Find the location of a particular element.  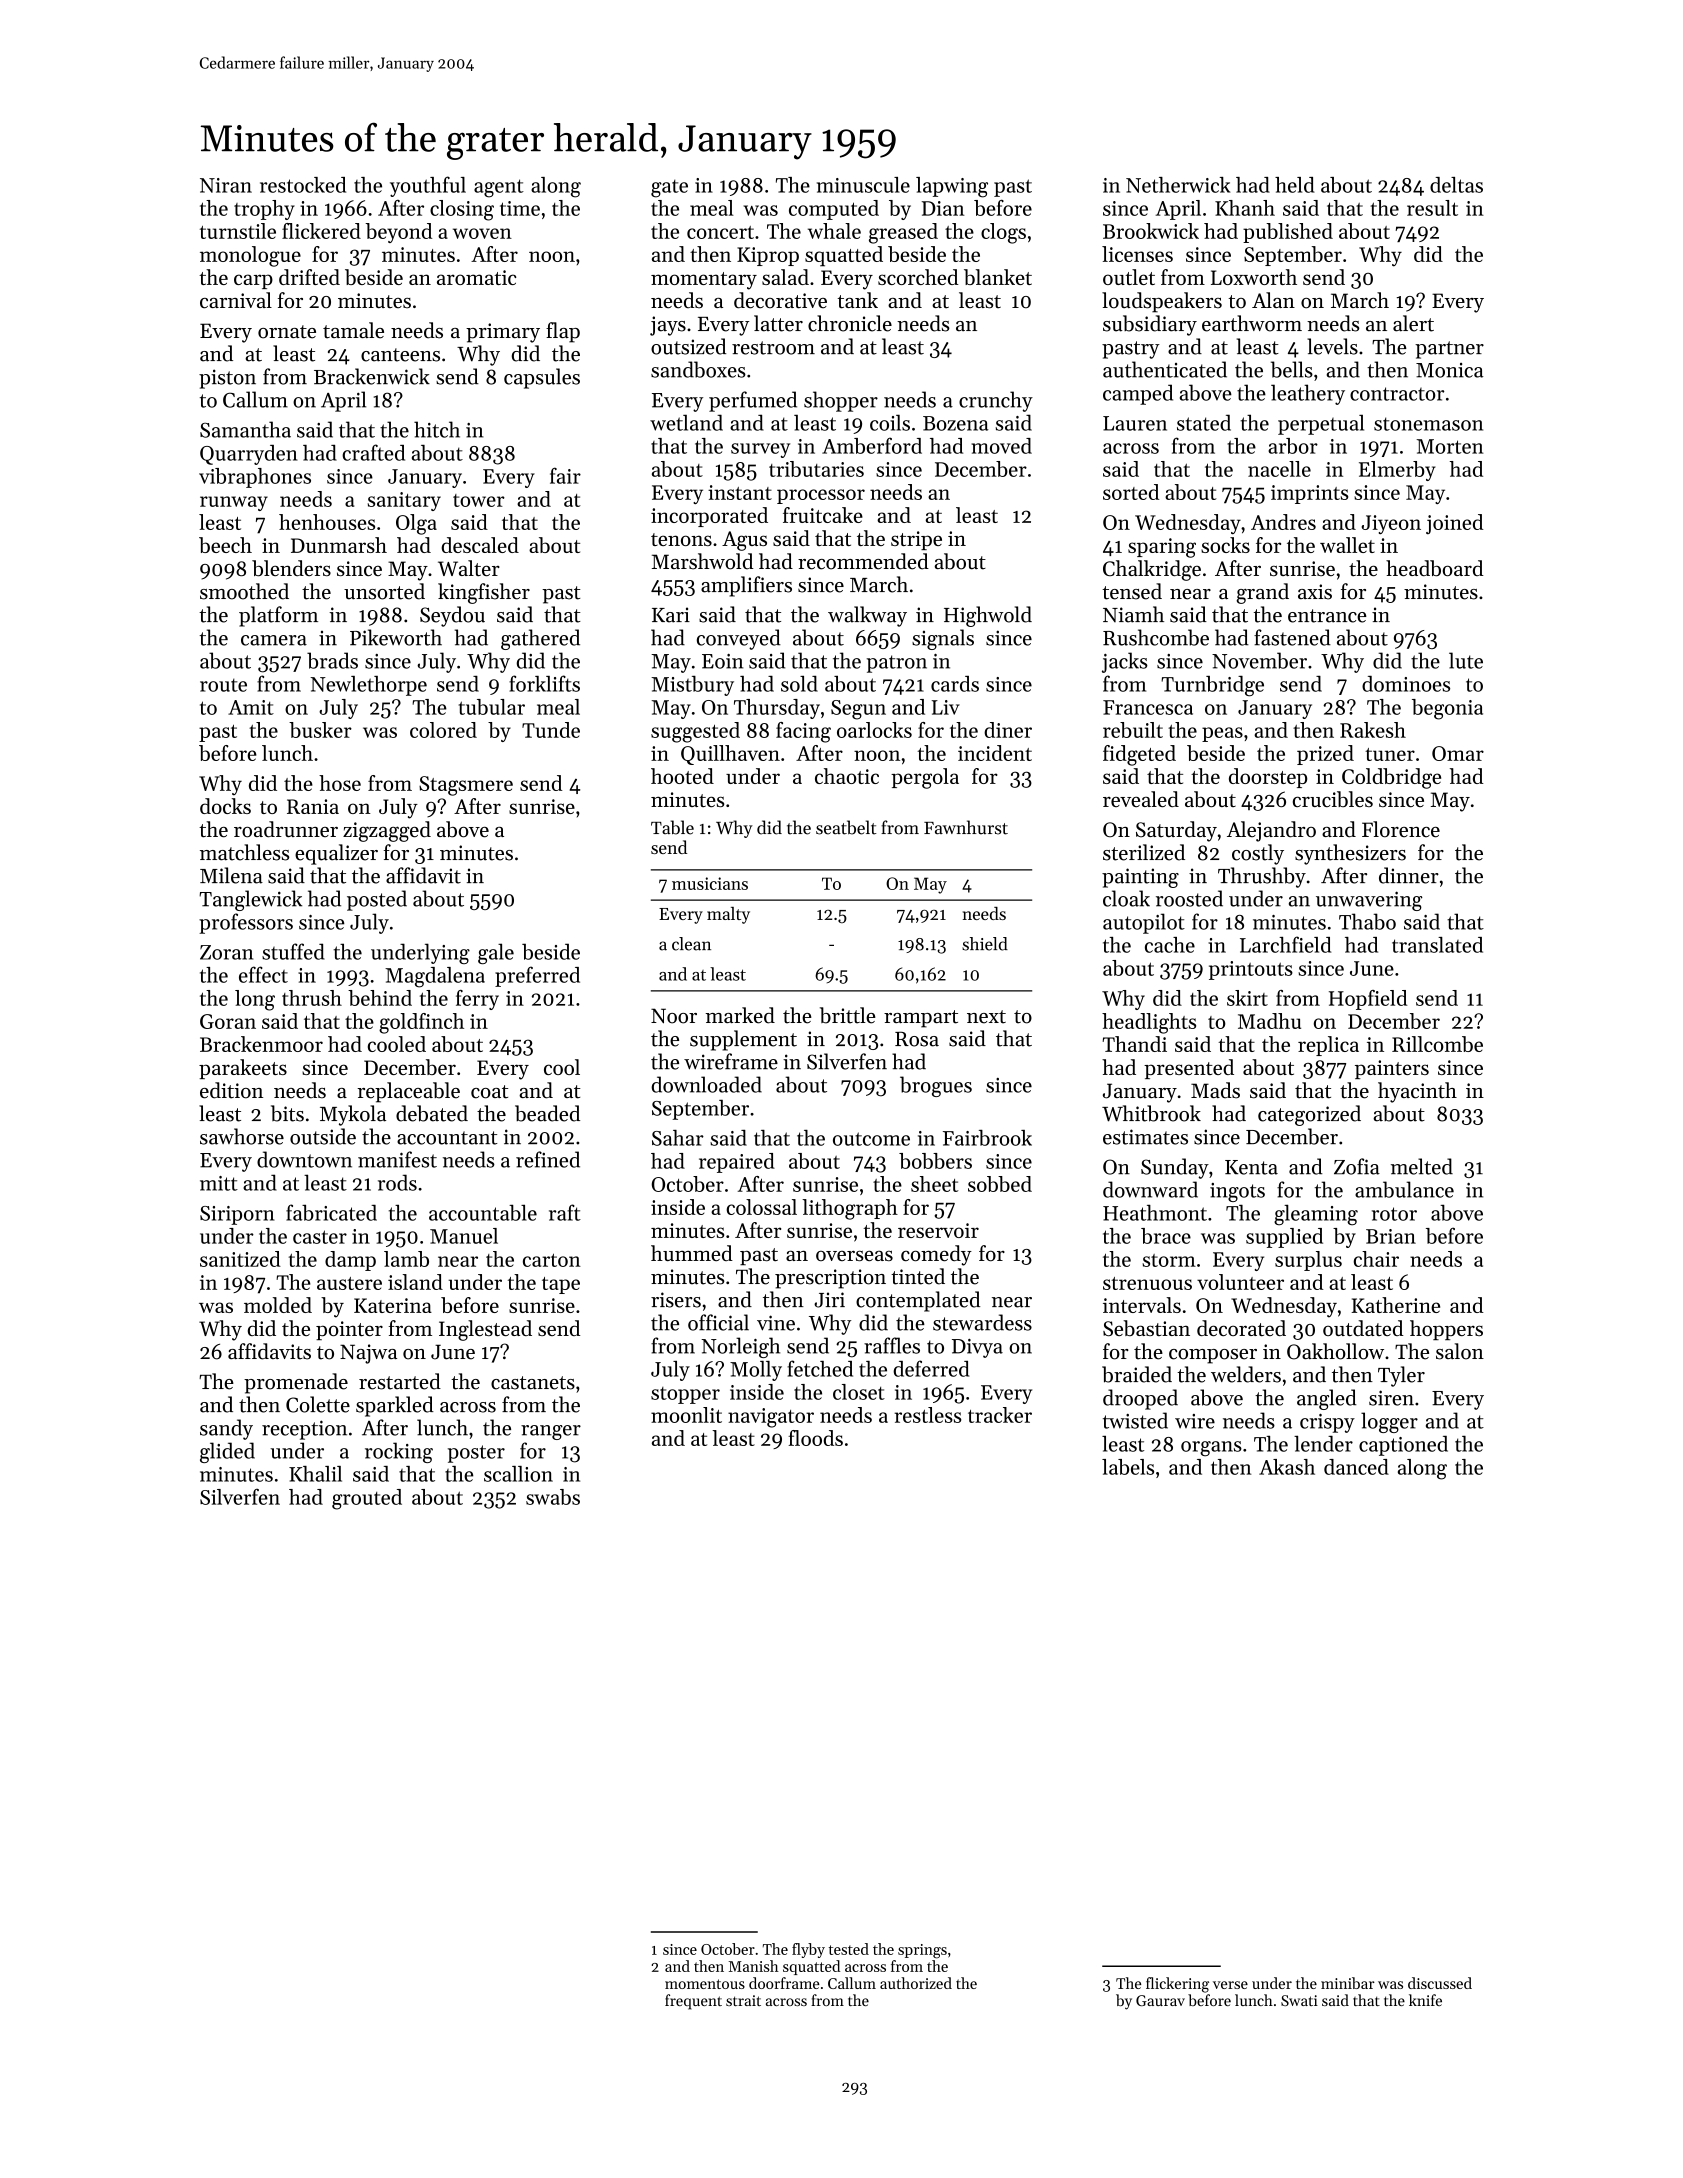

stripe is located at coordinates (916, 540).
